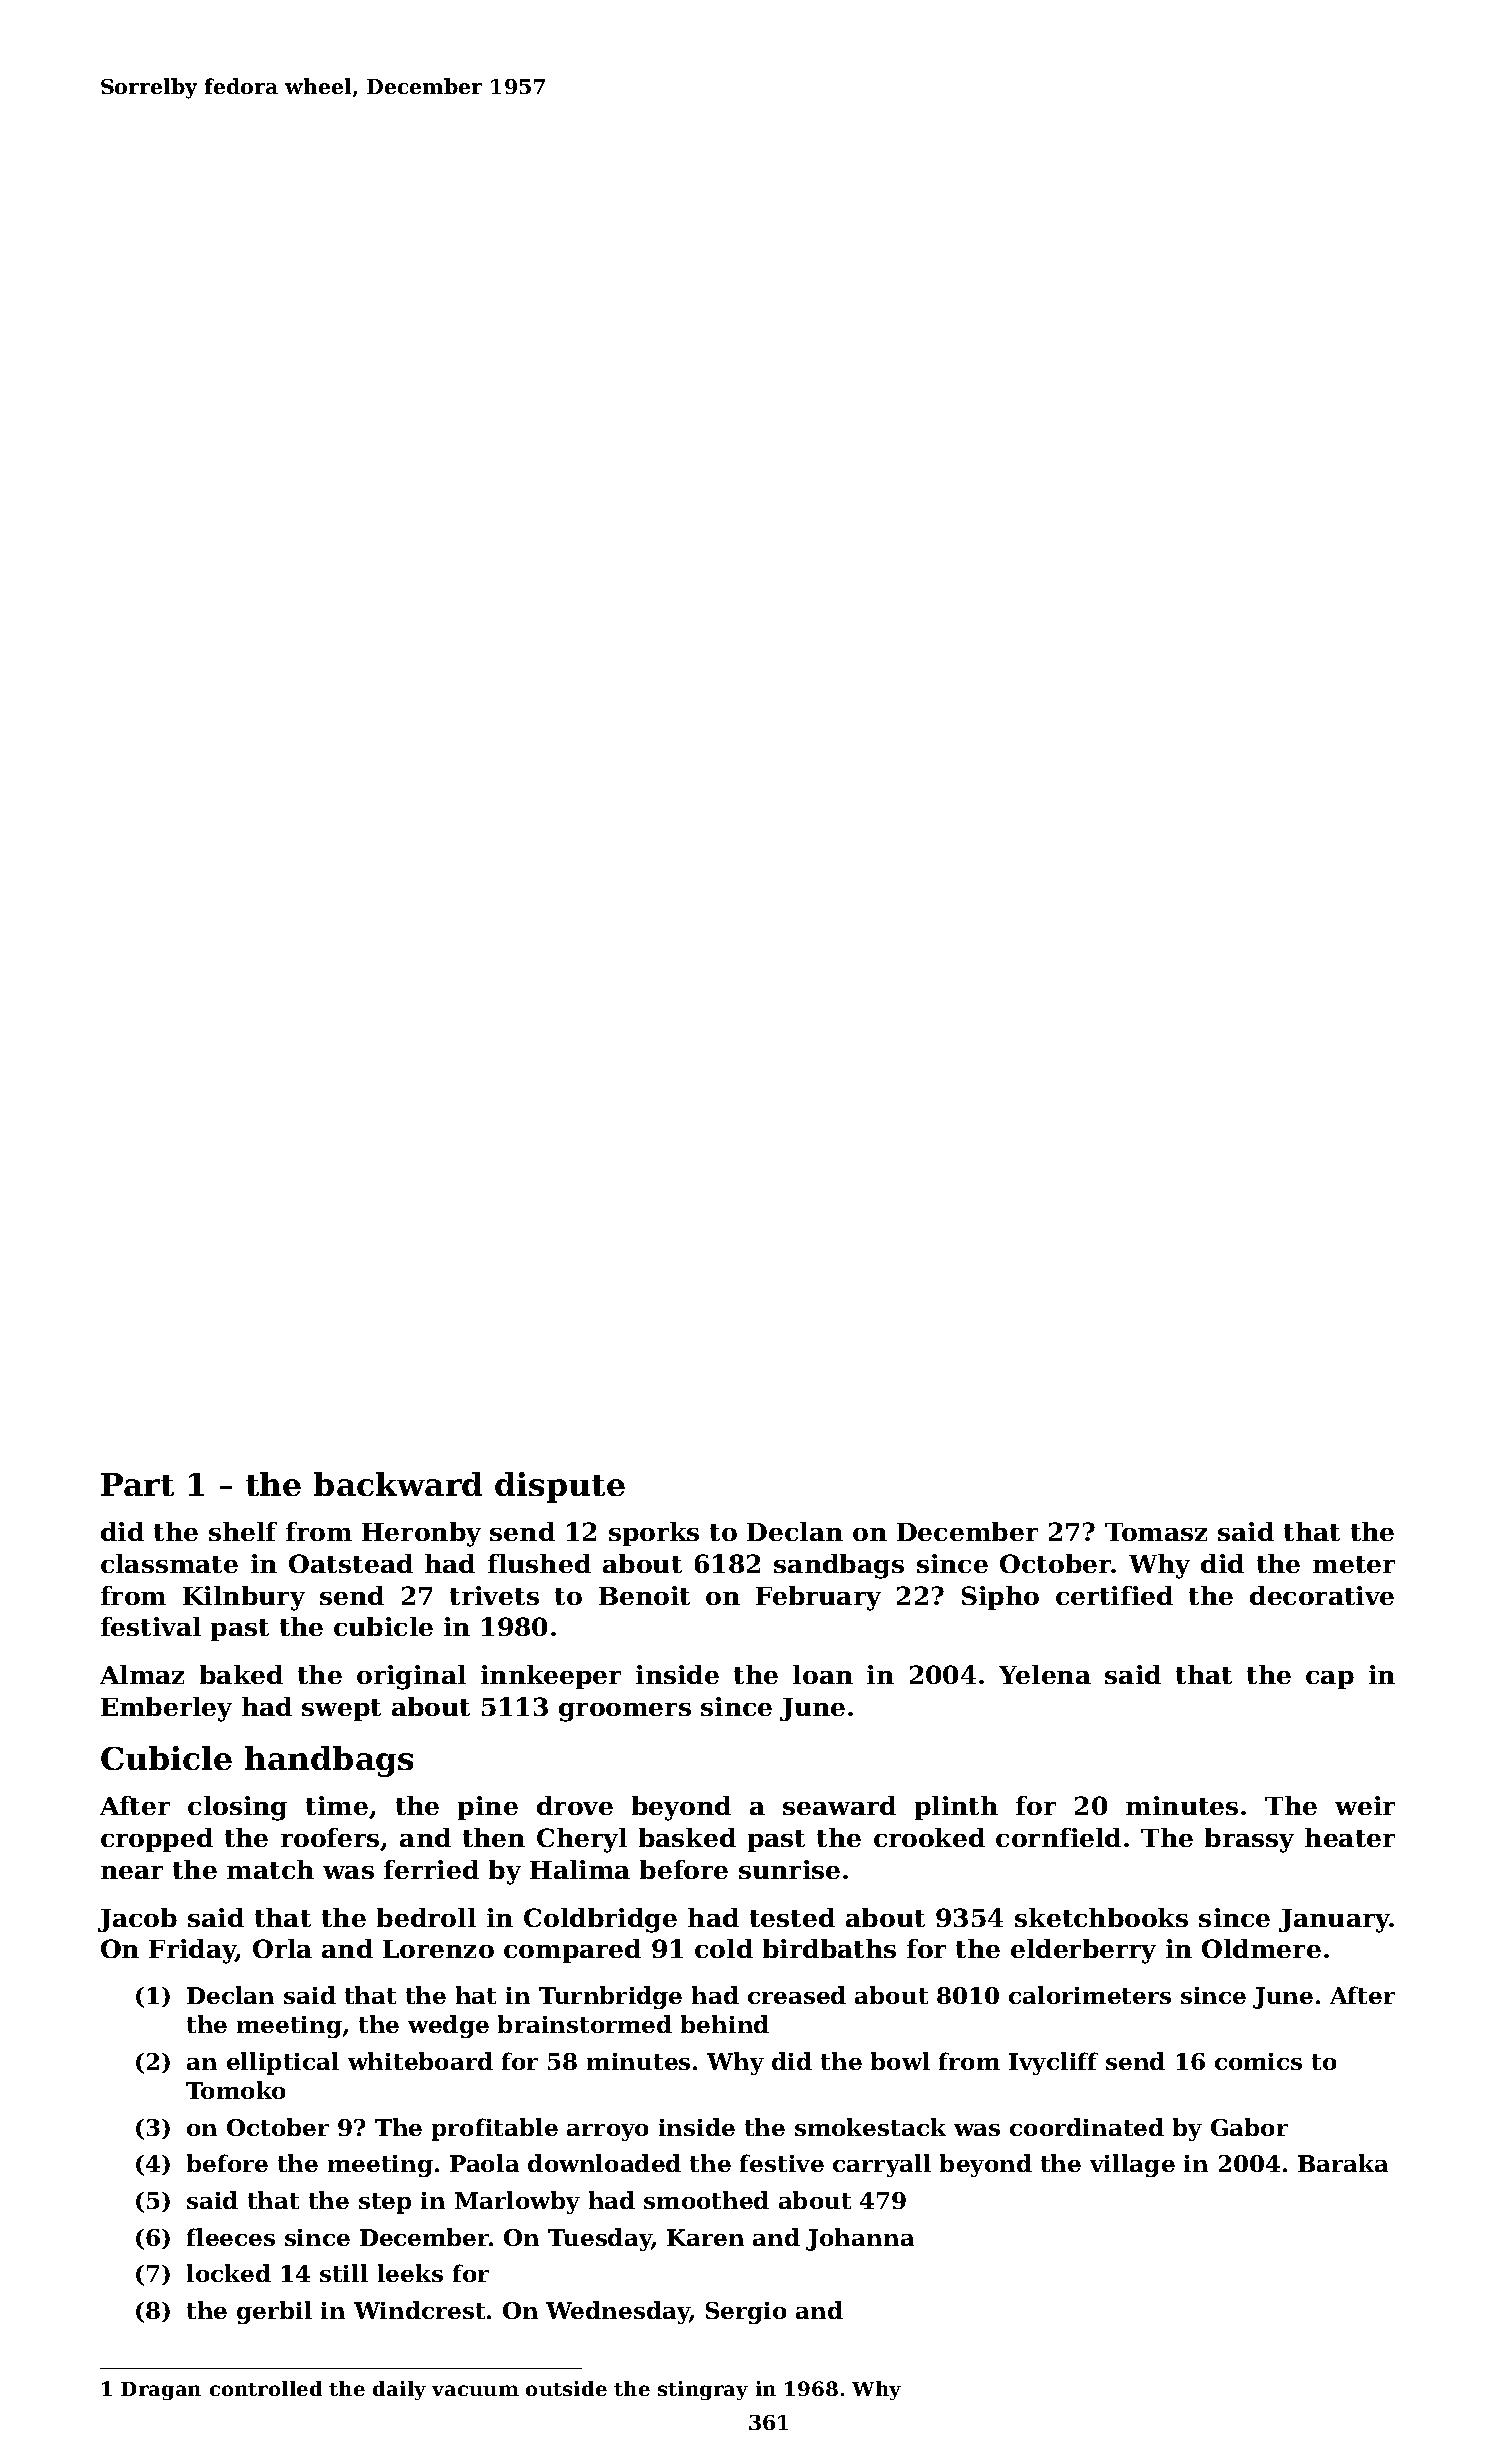 This image has height=2464, width=1496. Describe the element at coordinates (169, 1563) in the image. I see `classmate` at that location.
